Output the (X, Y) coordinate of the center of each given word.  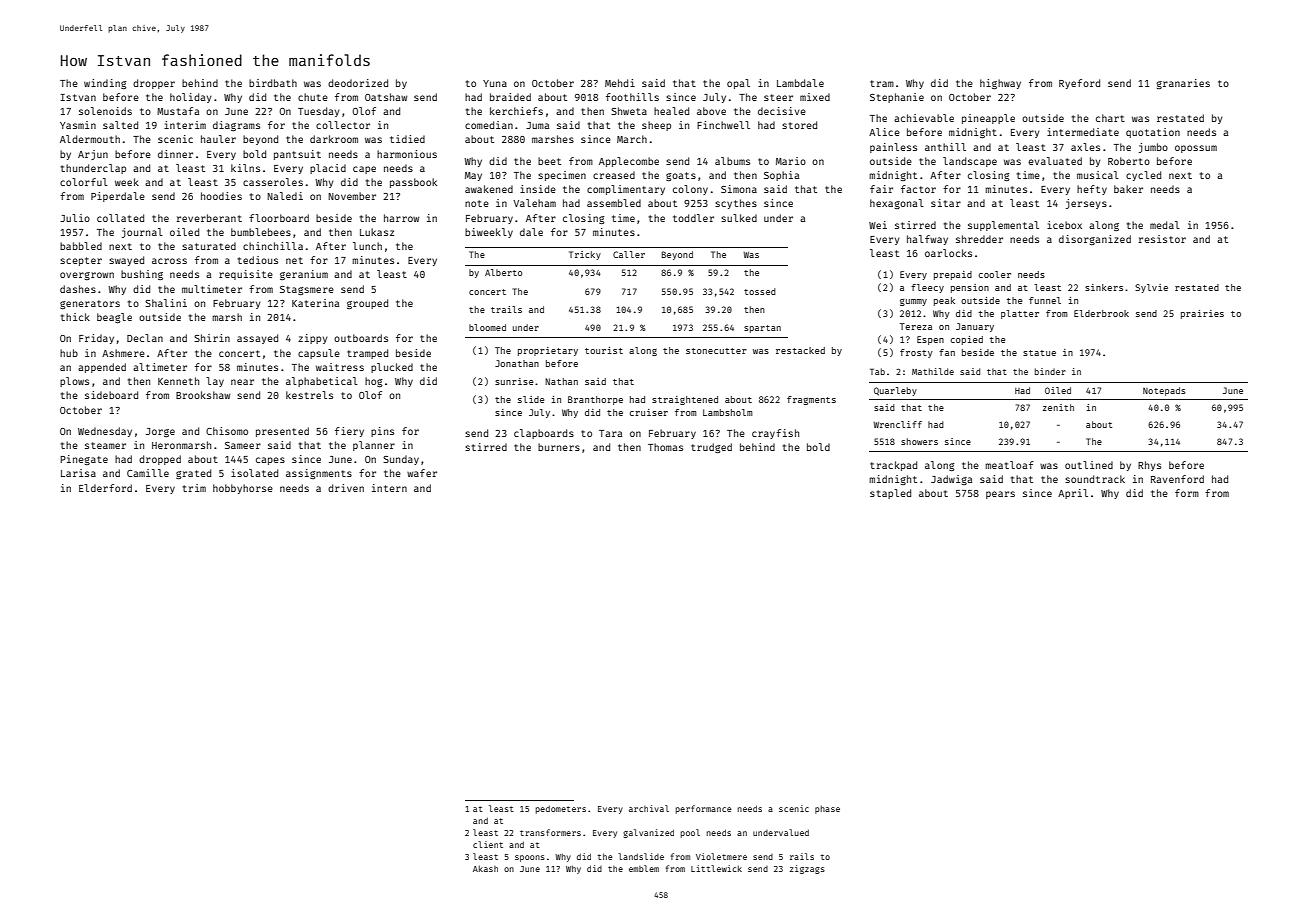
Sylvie (1151, 288)
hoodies (221, 196)
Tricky (585, 255)
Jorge (160, 432)
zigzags (807, 869)
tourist (604, 350)
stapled (890, 494)
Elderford (105, 488)
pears (1000, 495)
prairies (1202, 314)
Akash (485, 868)
